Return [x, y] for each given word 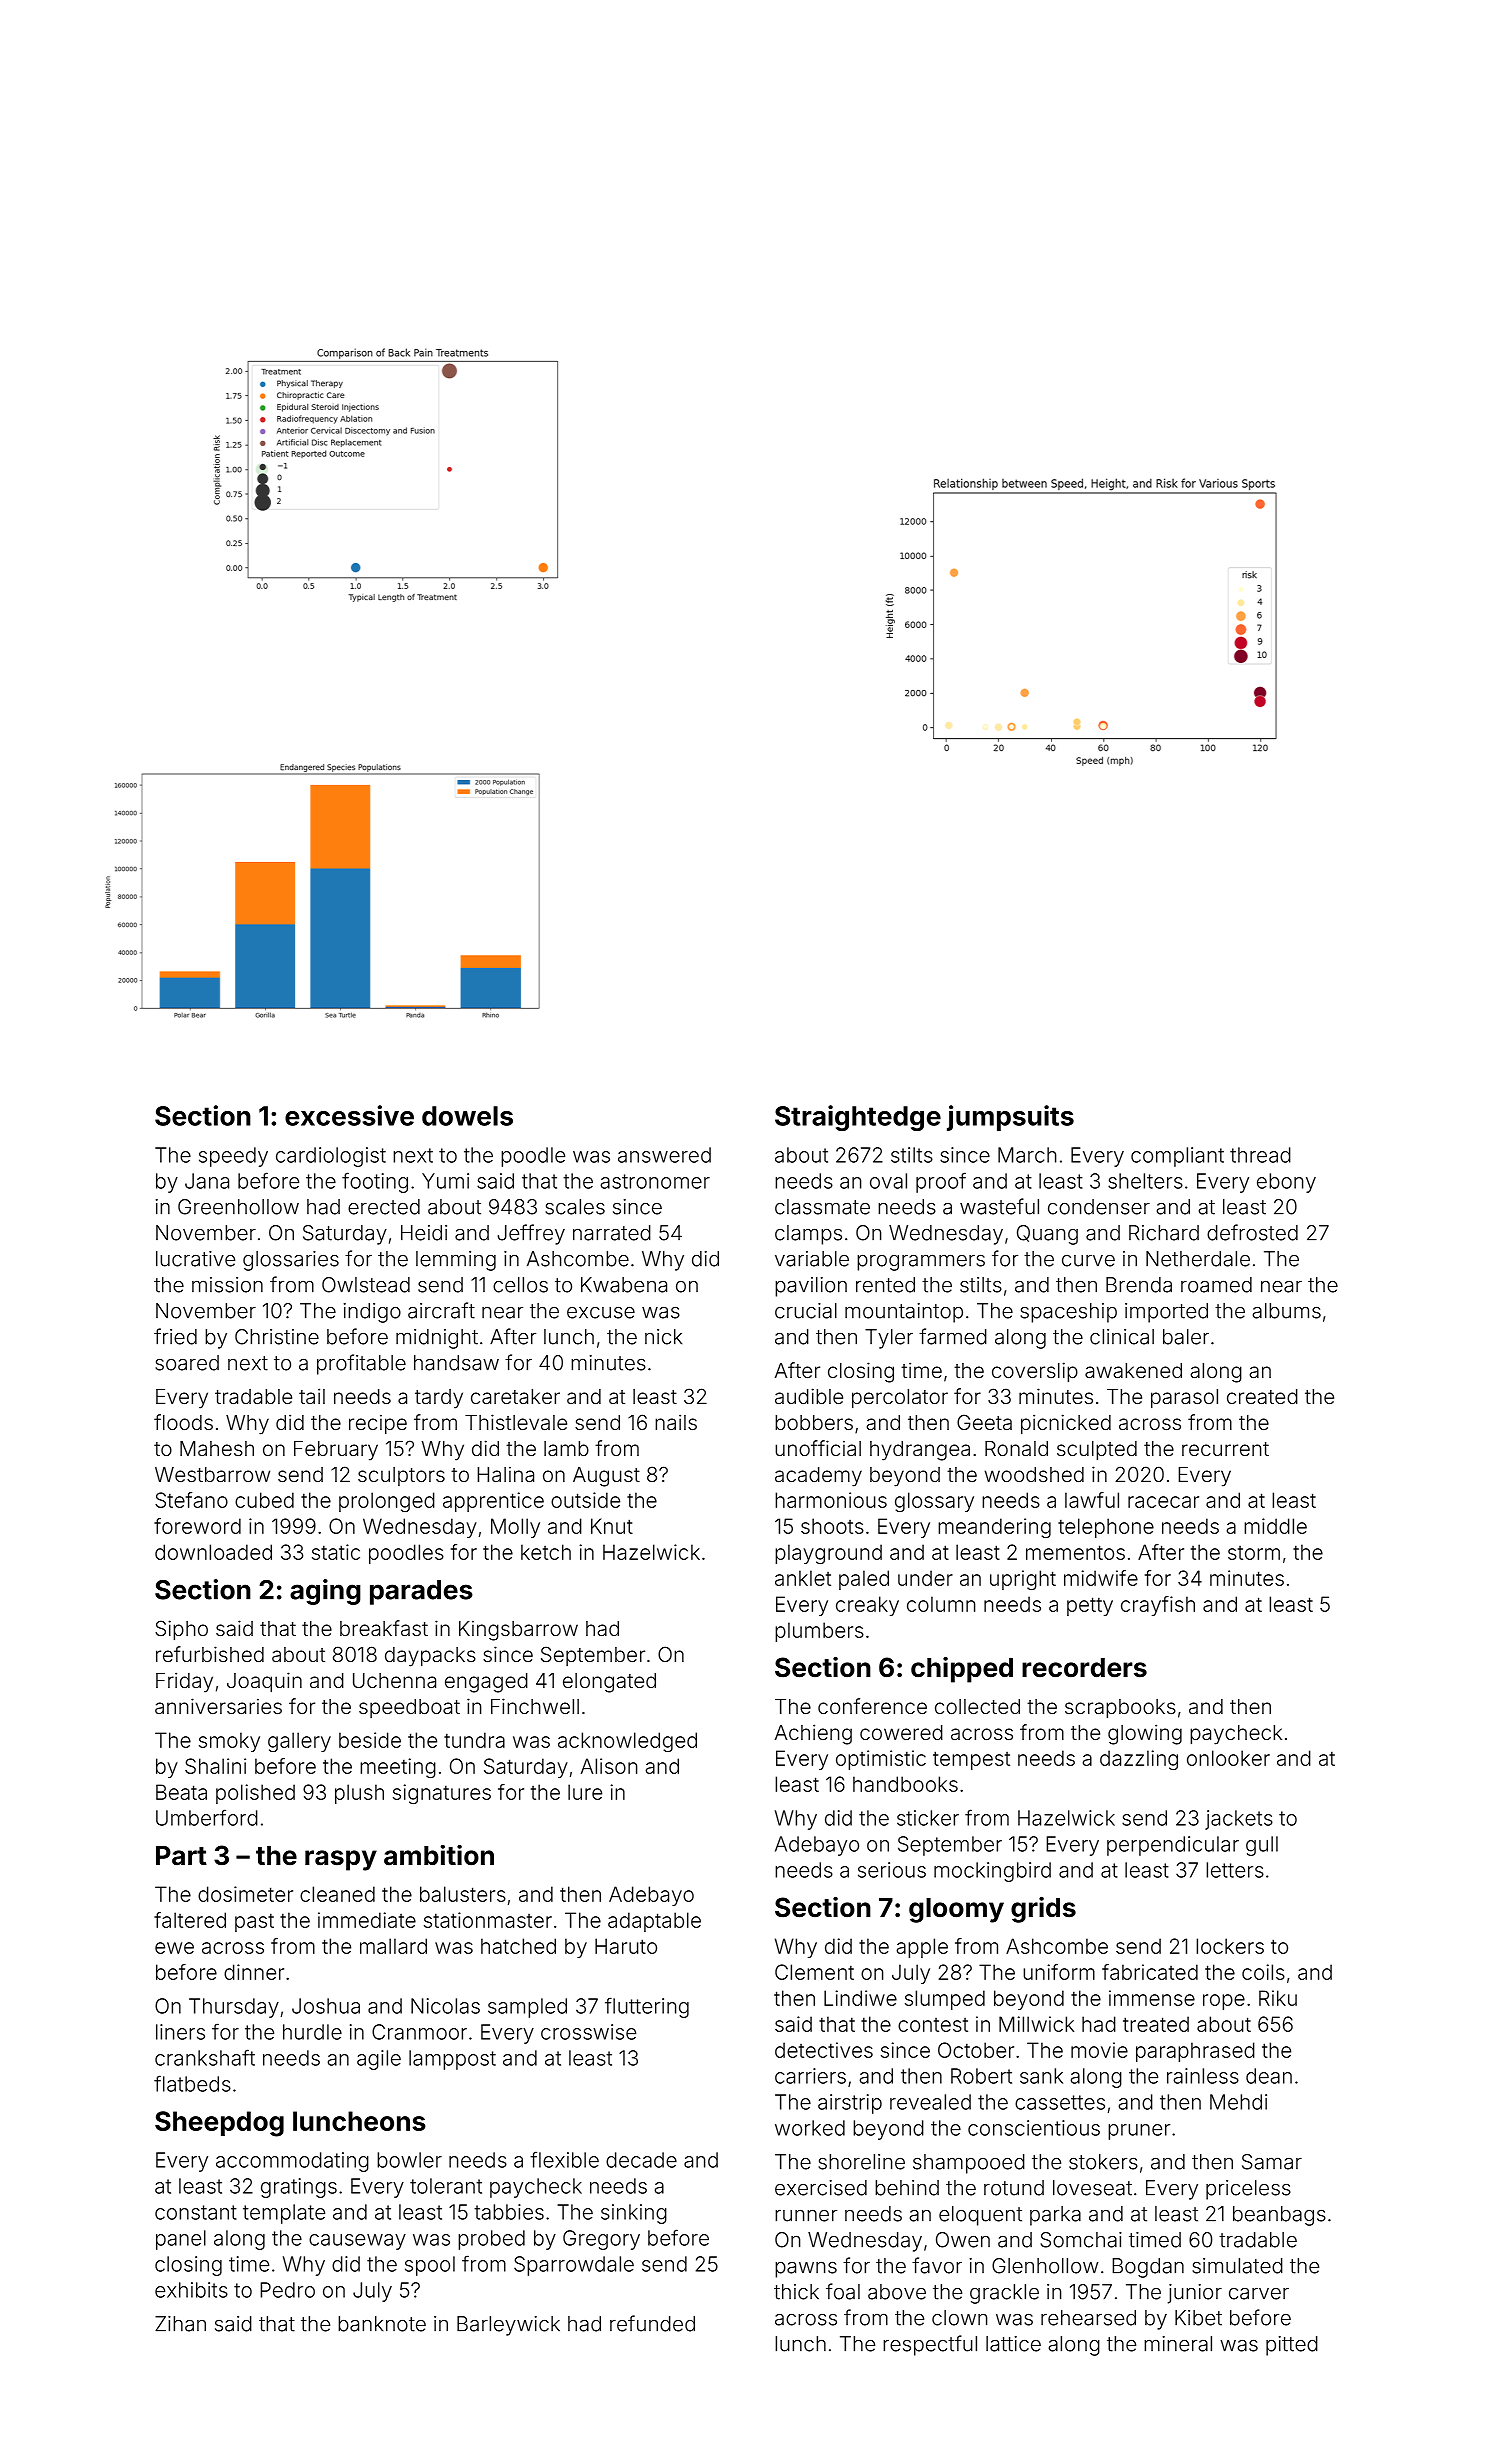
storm [1254, 1553]
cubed [264, 1500]
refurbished [210, 1654]
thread [1260, 1155]
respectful [930, 2345]
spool [430, 2266]
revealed [930, 2102]
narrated [612, 1233]
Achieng [813, 1734]
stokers [1103, 2162]
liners [180, 2032]
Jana [207, 1181]
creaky [867, 1606]
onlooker [1228, 1758]
